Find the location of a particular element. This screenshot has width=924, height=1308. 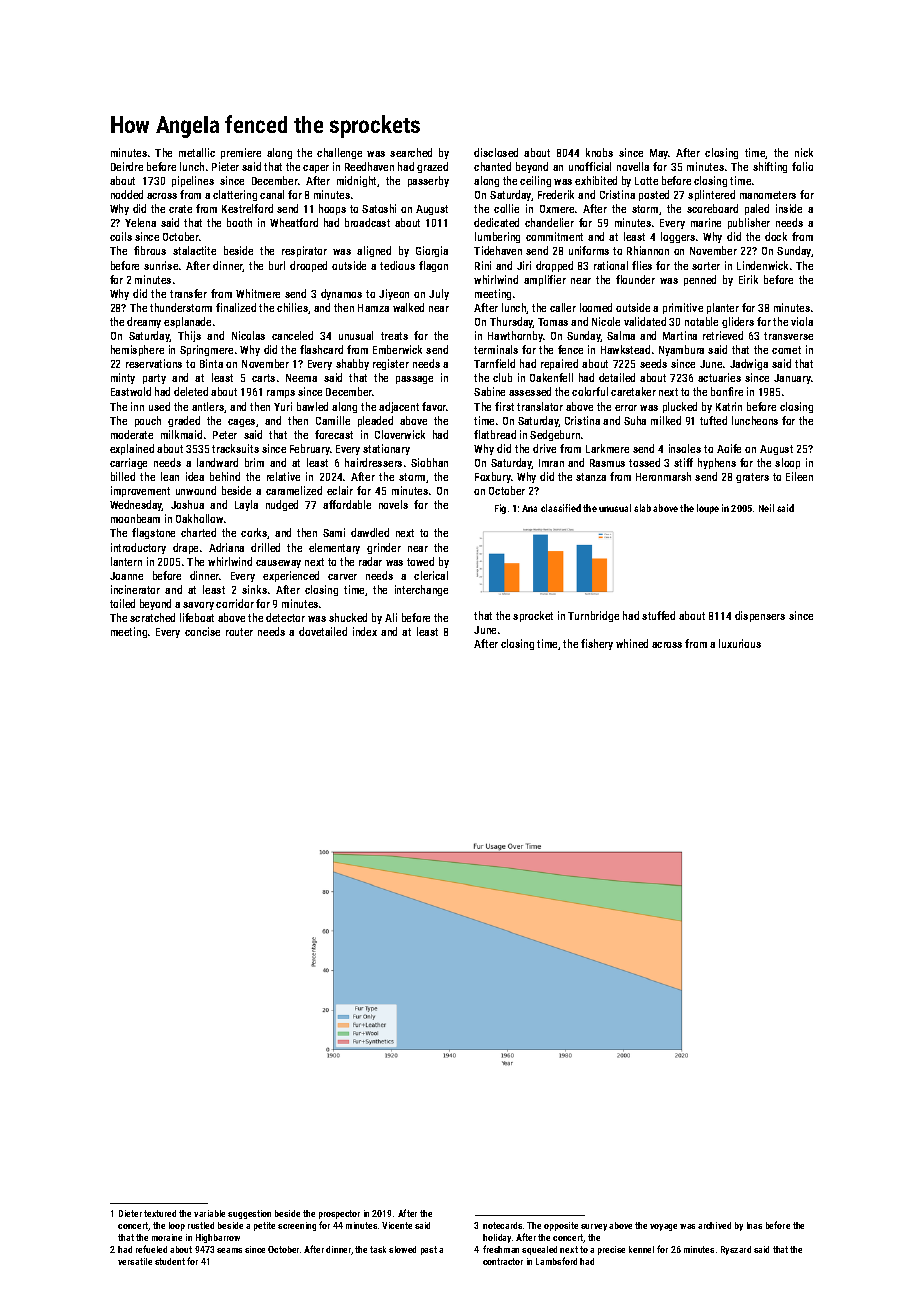

luxurious is located at coordinates (740, 643).
